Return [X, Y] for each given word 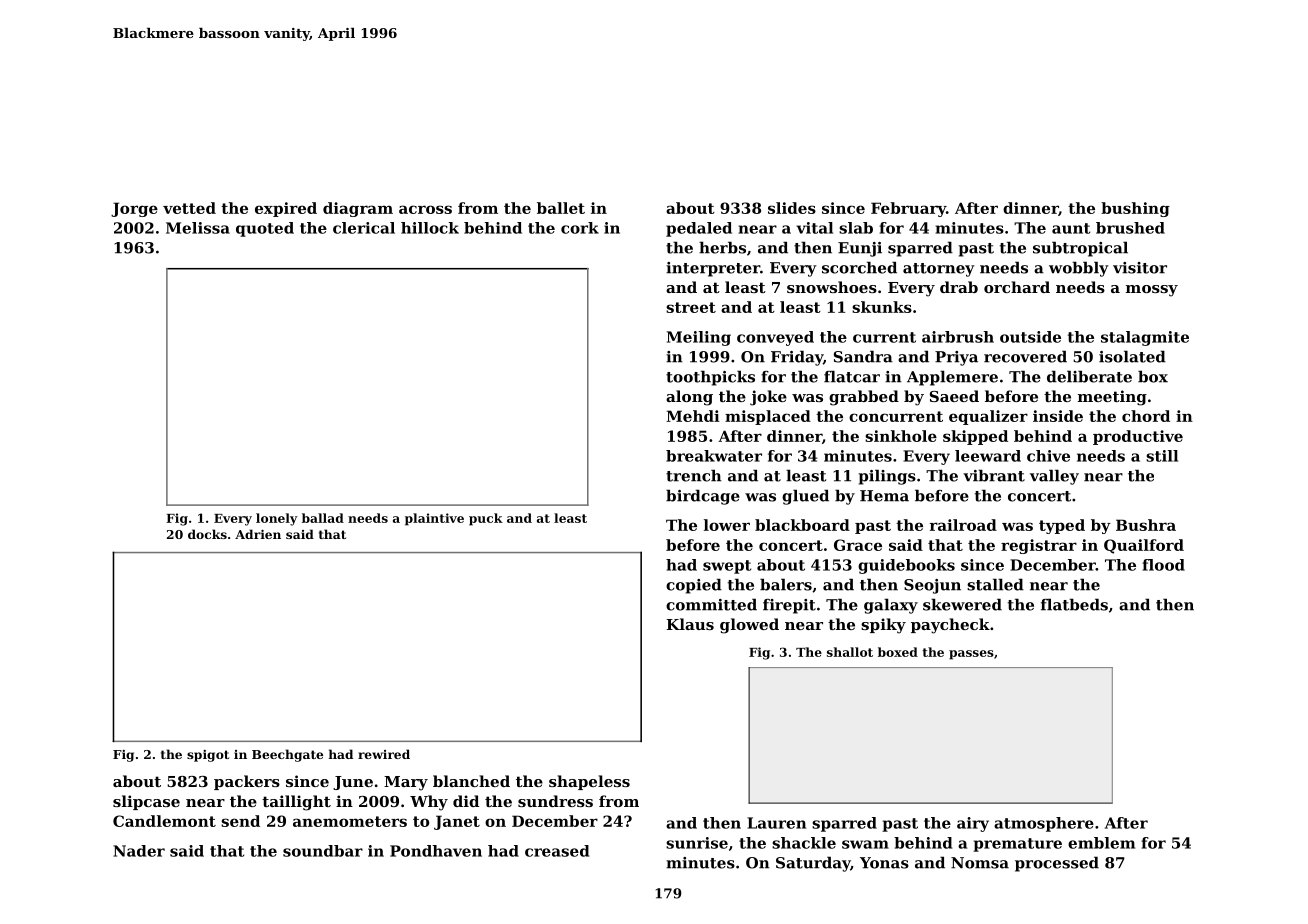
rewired [384, 754]
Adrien [258, 534]
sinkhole [901, 436]
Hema [884, 496]
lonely [277, 519]
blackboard [802, 525]
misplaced [768, 417]
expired [286, 209]
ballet [561, 208]
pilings [887, 477]
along [689, 398]
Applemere [952, 378]
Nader [139, 851]
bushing [1135, 209]
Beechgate [287, 755]
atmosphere [1044, 824]
